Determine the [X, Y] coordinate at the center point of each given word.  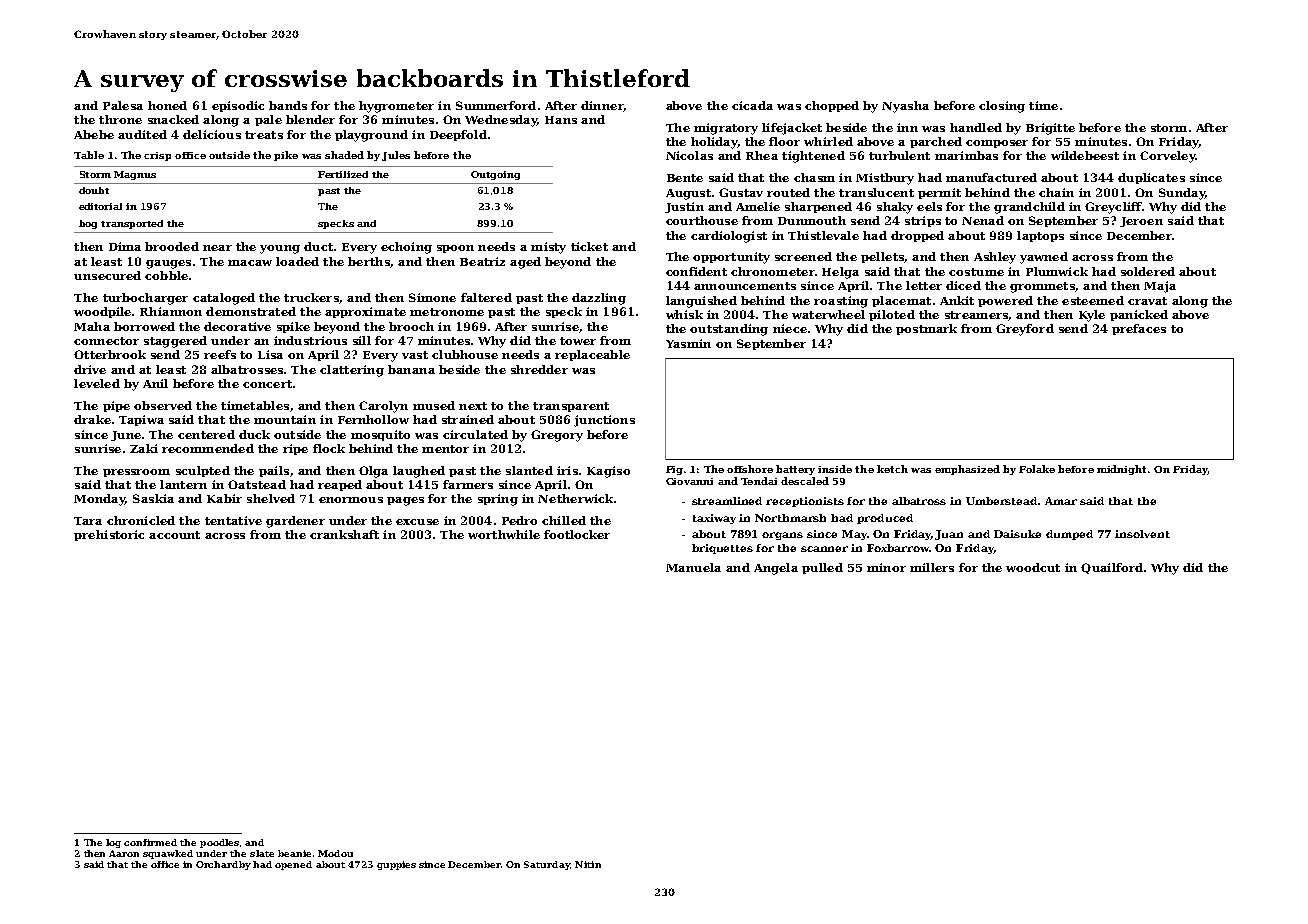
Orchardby [223, 865]
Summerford [496, 105]
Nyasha [905, 107]
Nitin [588, 864]
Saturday [547, 865]
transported [132, 224]
